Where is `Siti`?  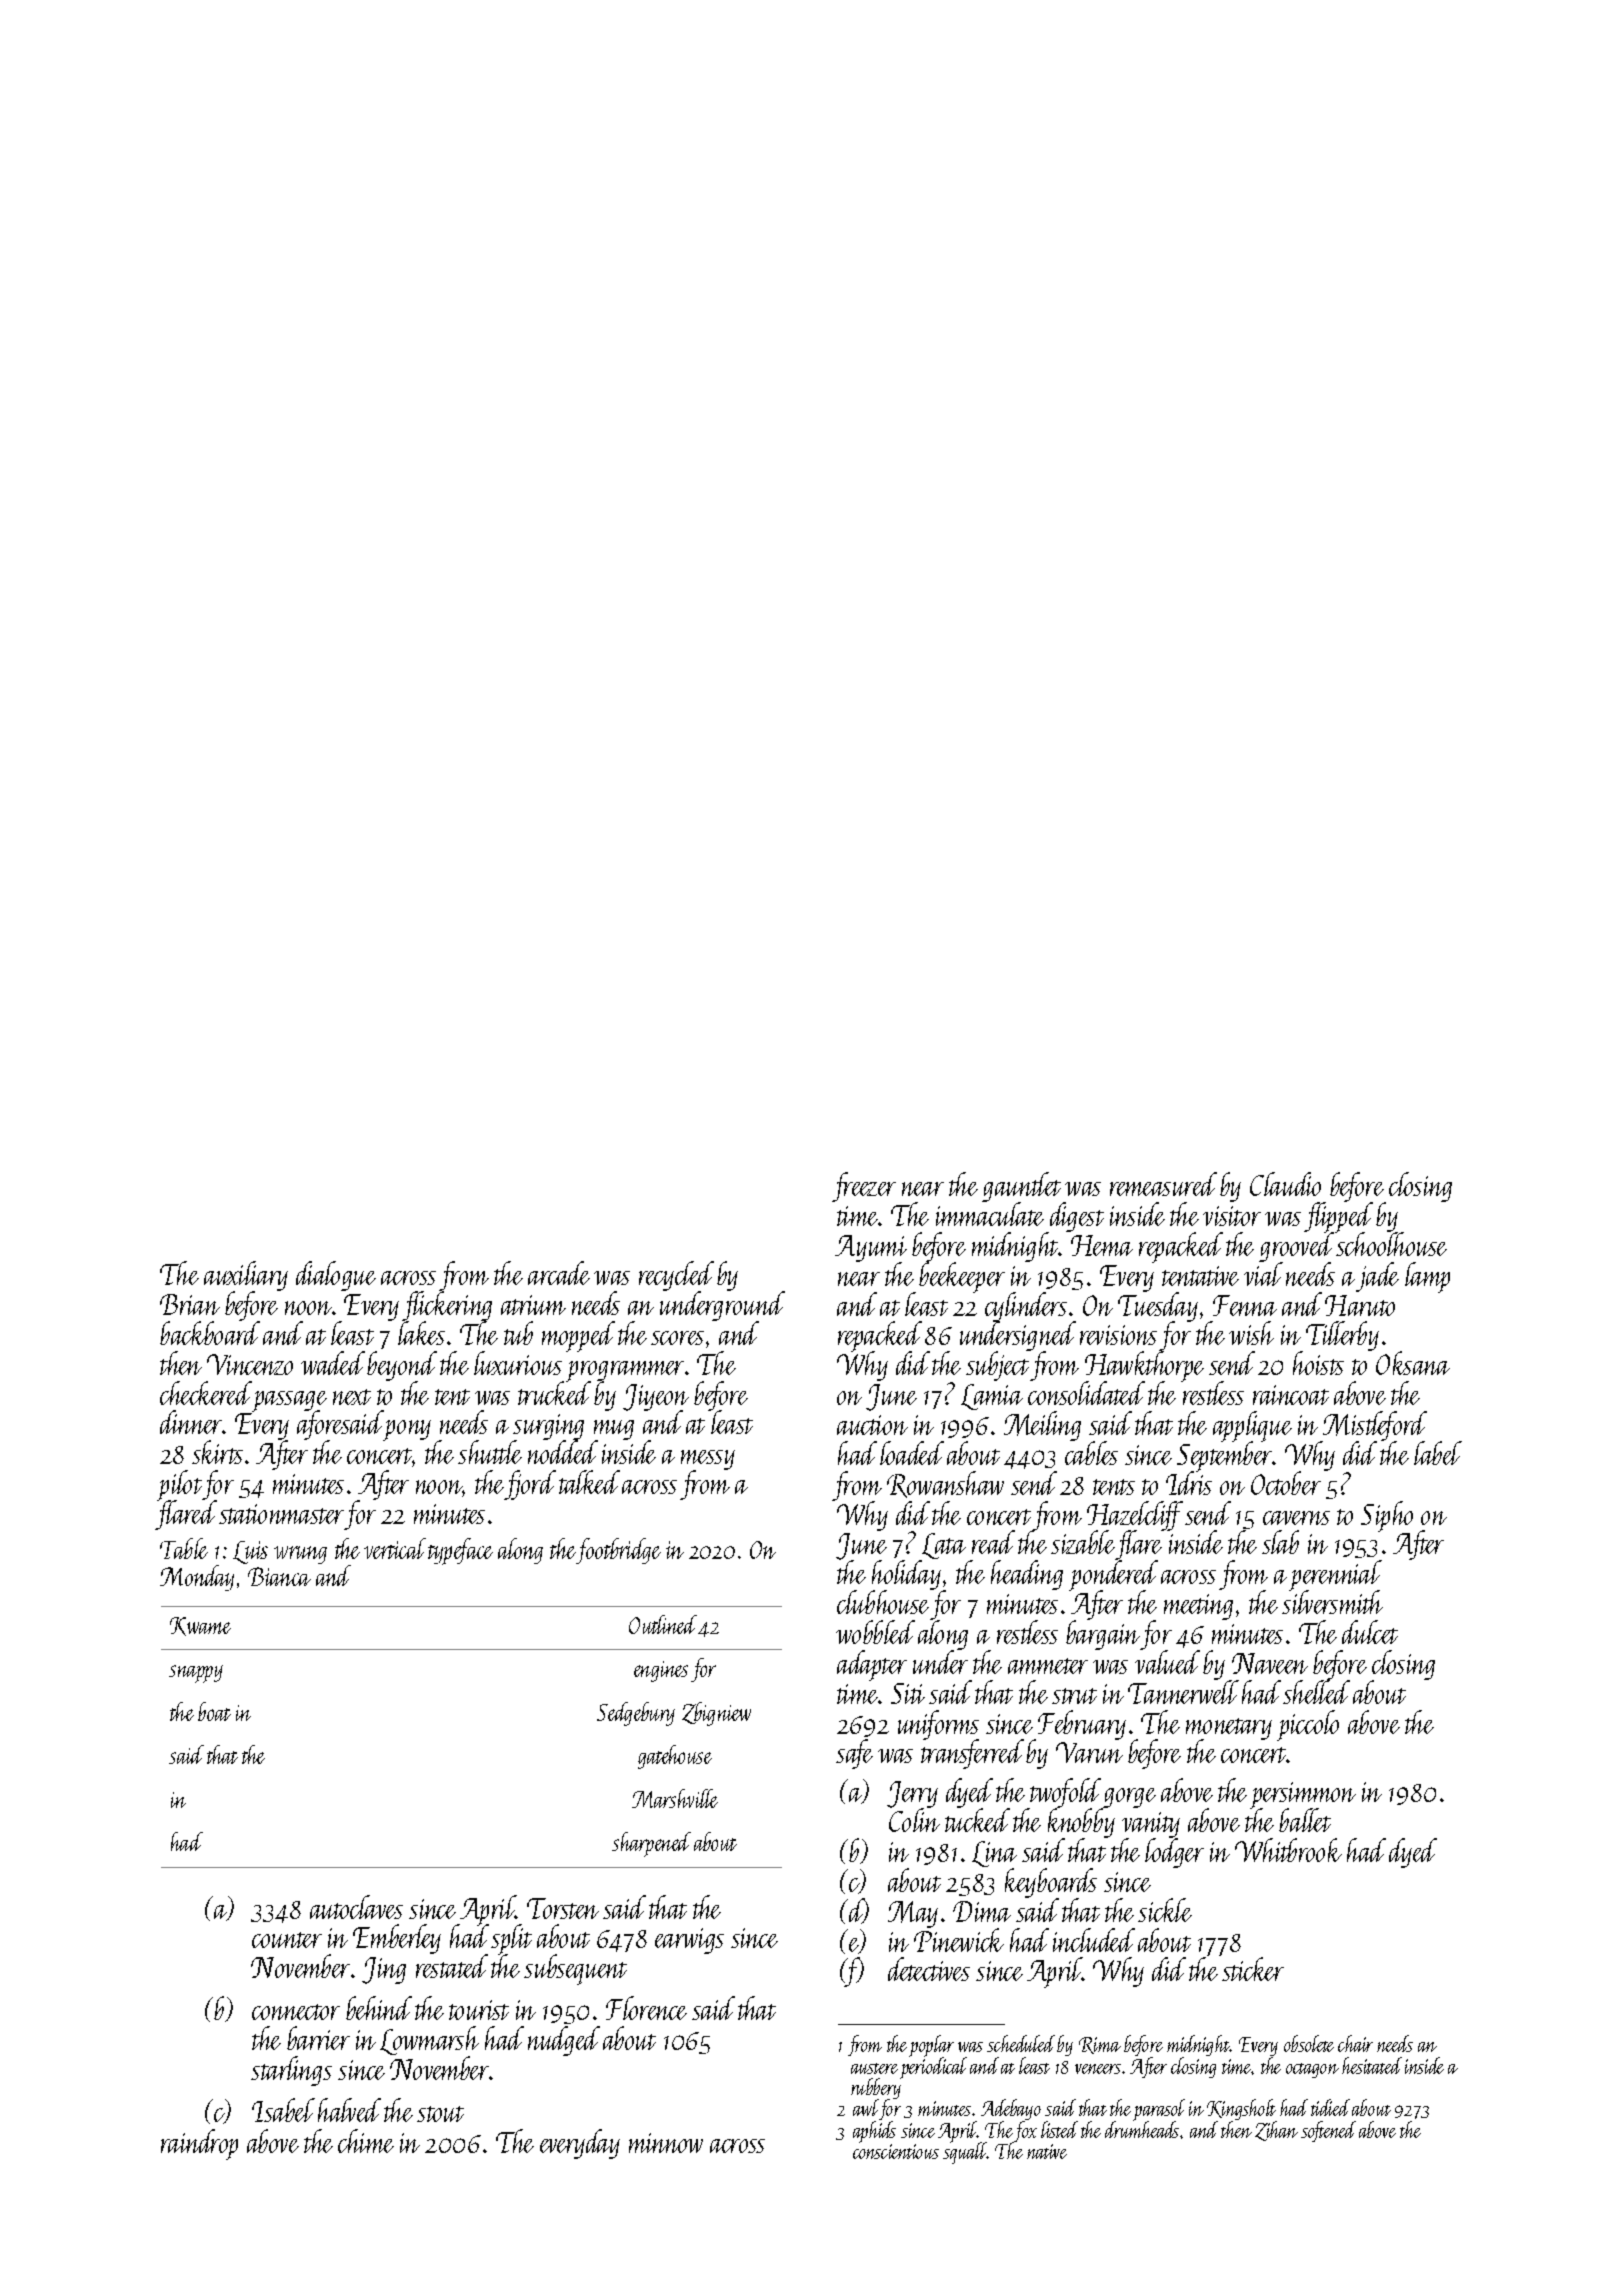
Siti is located at coordinates (908, 1693).
